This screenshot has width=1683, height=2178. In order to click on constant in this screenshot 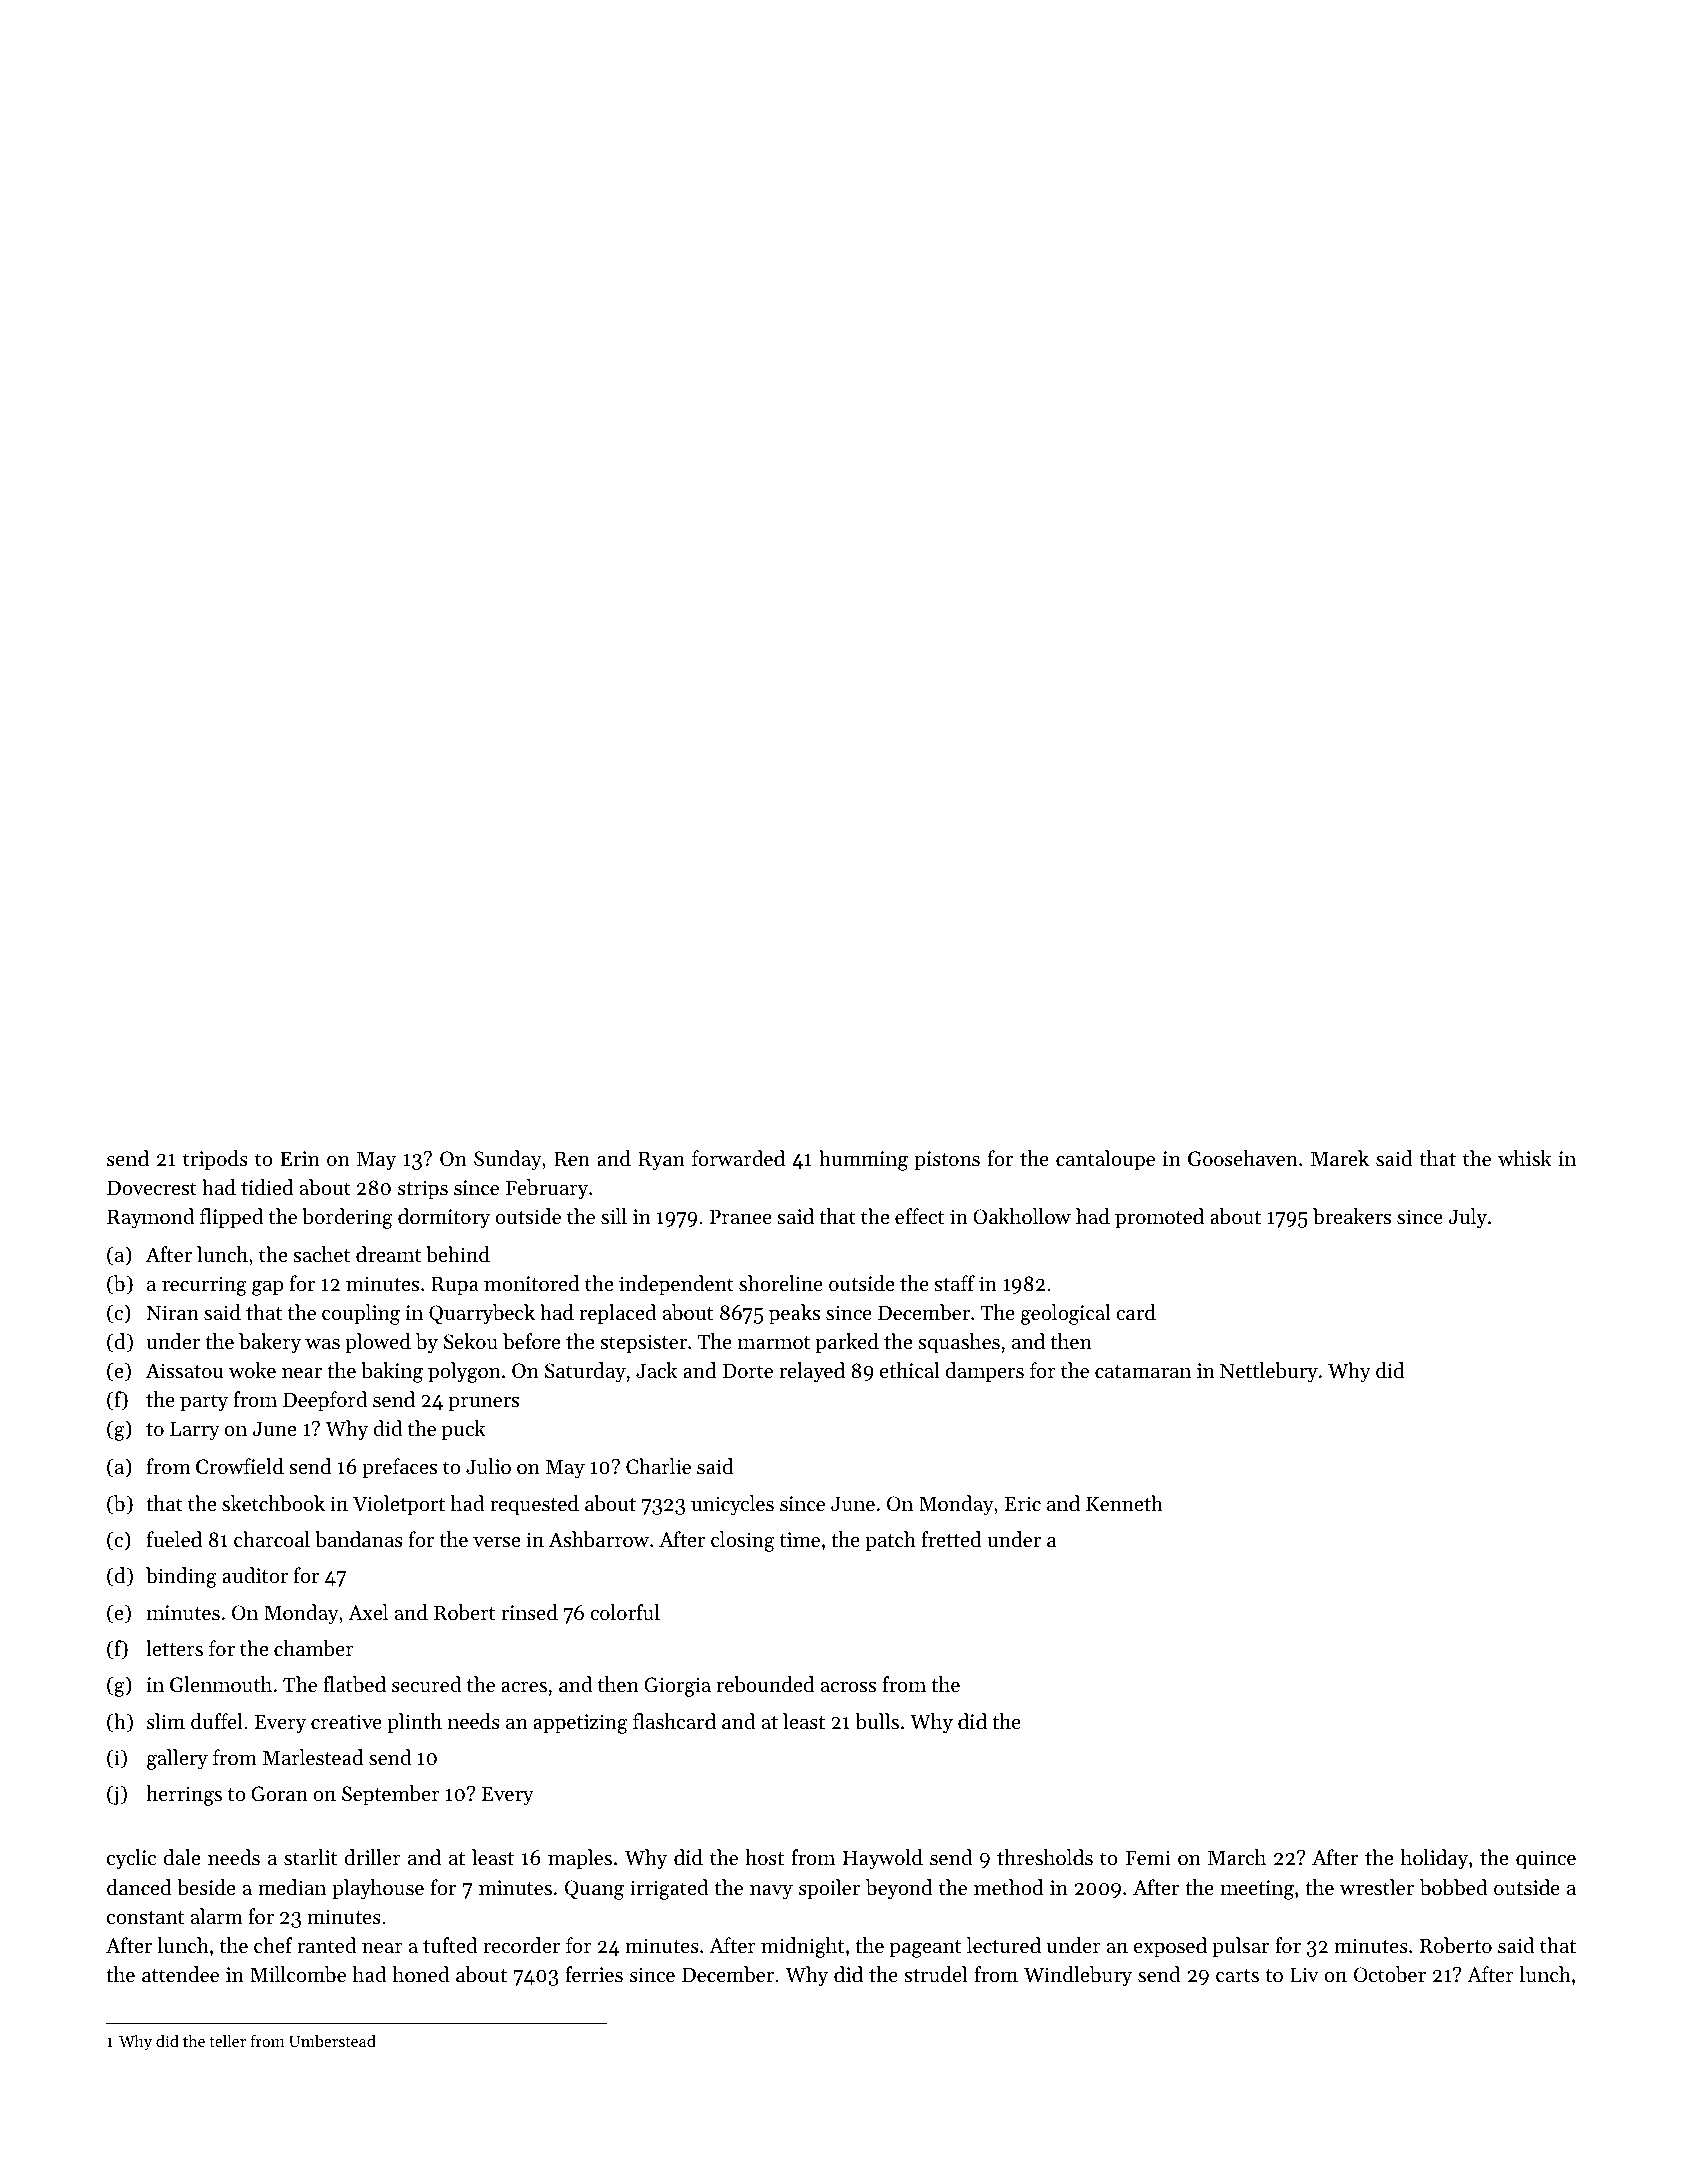, I will do `click(145, 1918)`.
